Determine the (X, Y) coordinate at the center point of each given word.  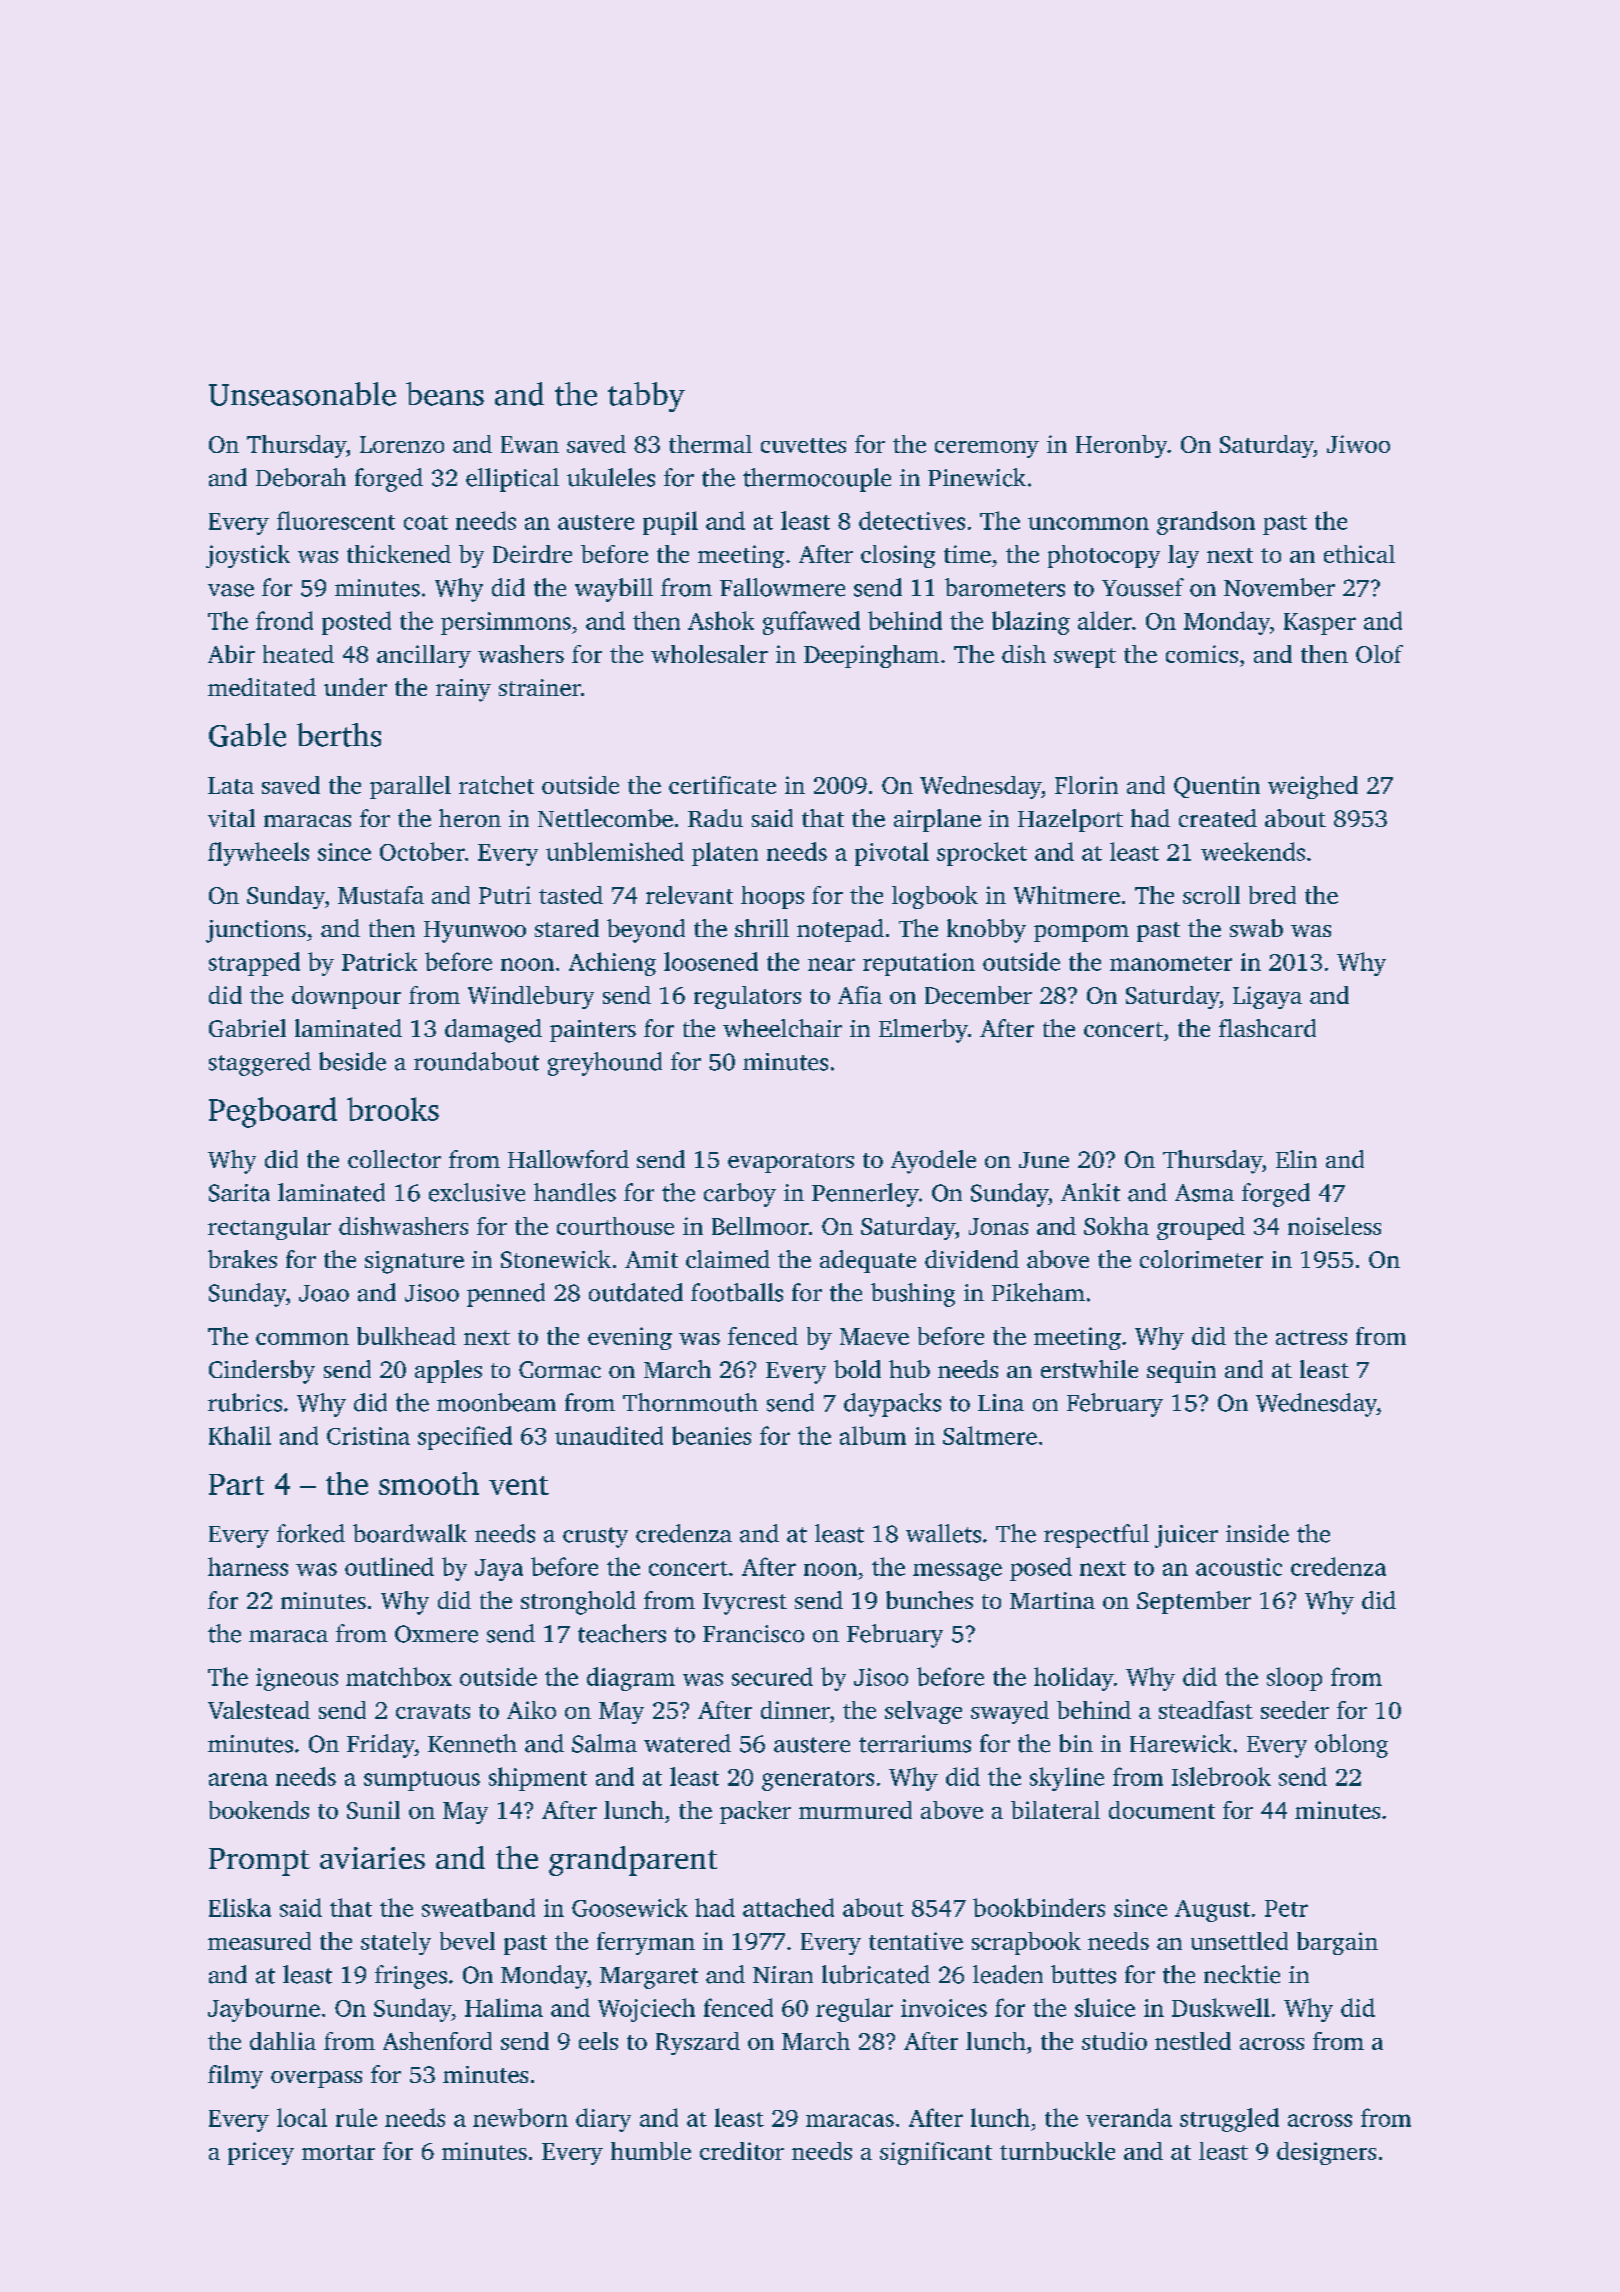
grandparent (633, 1861)
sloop (1294, 1679)
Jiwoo (1358, 444)
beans (445, 394)
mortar (338, 2152)
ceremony (987, 449)
